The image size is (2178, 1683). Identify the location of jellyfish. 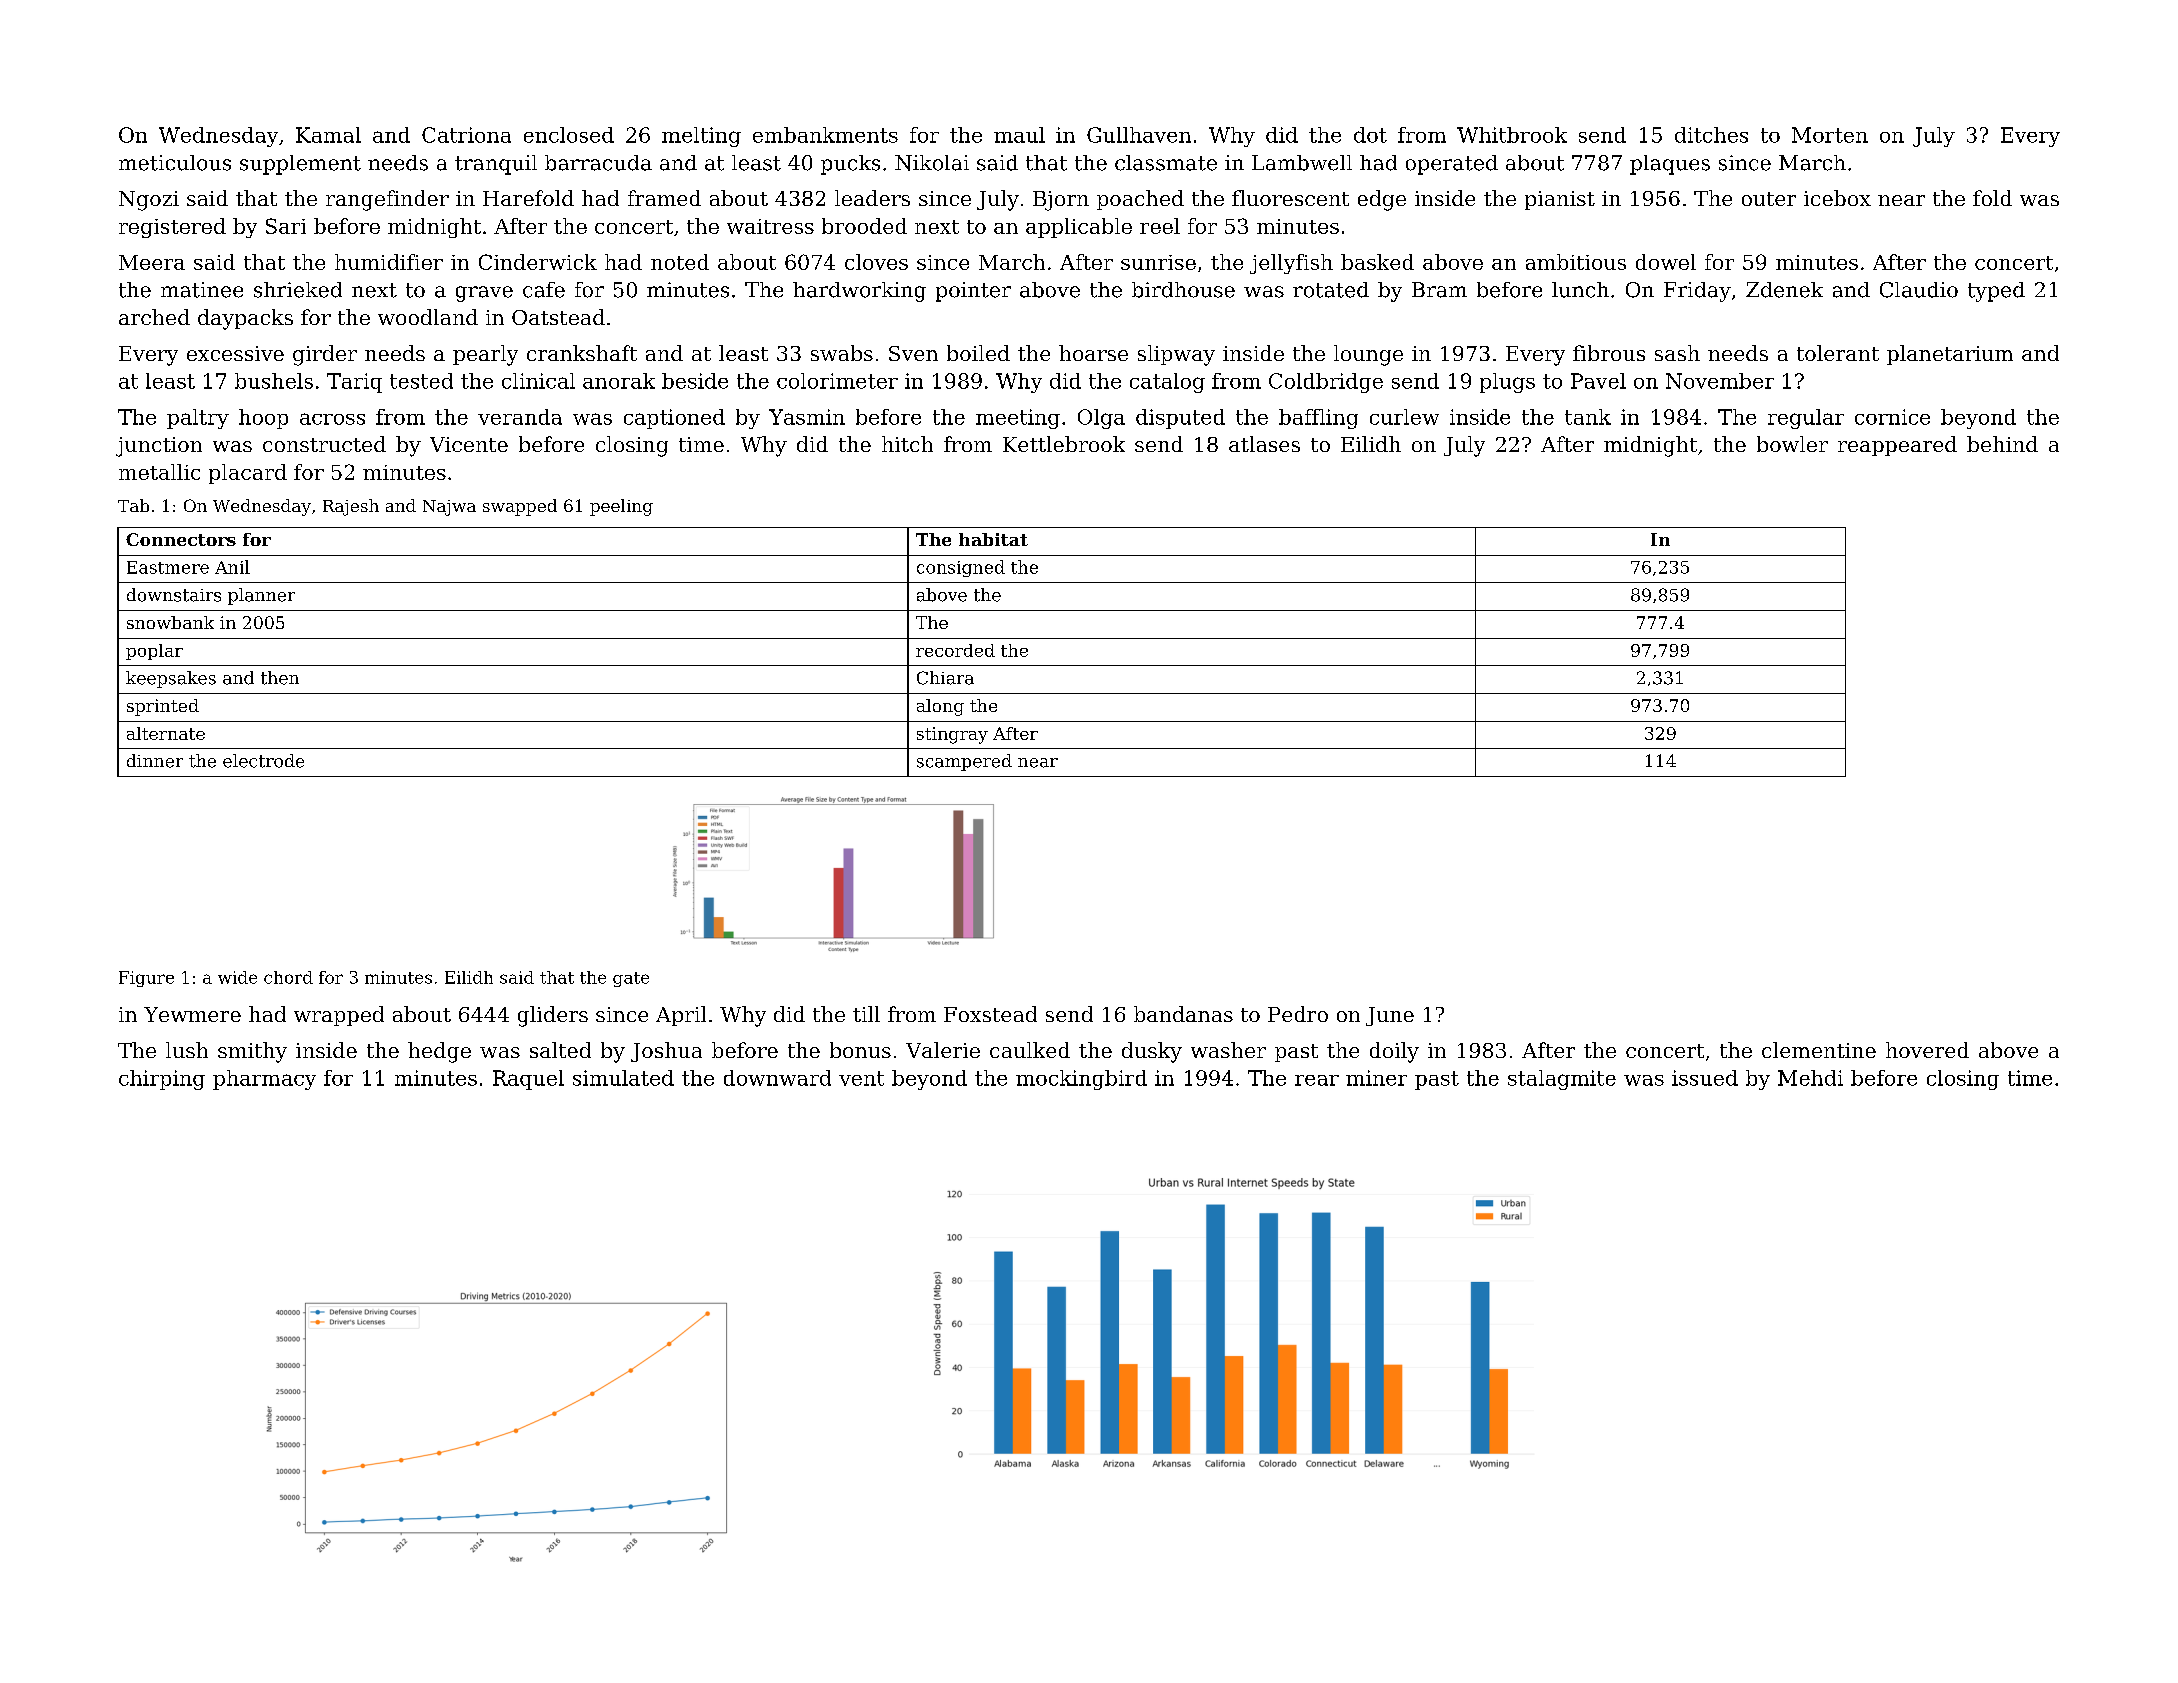
(1291, 264).
